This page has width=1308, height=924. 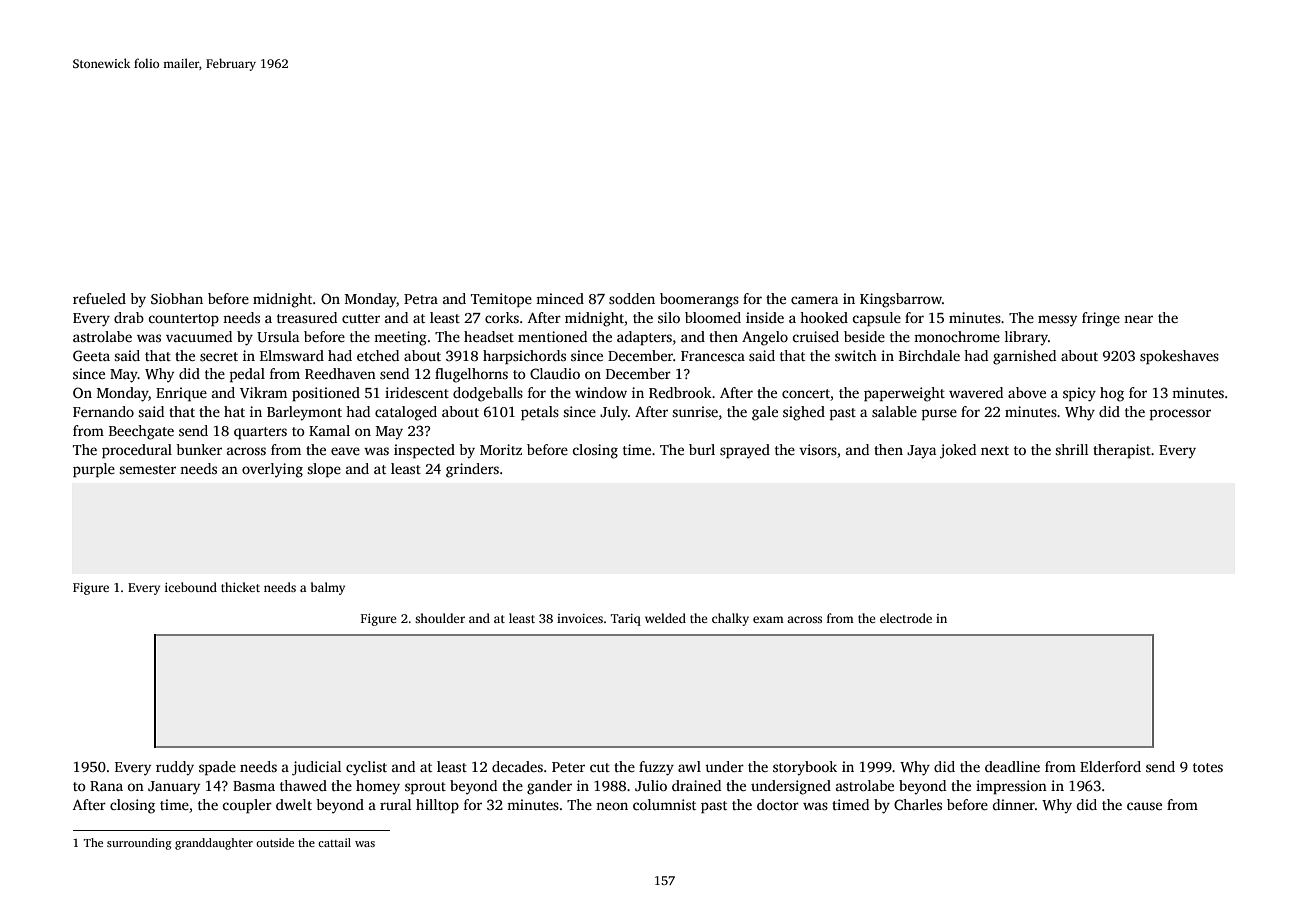 I want to click on coupler, so click(x=247, y=806).
